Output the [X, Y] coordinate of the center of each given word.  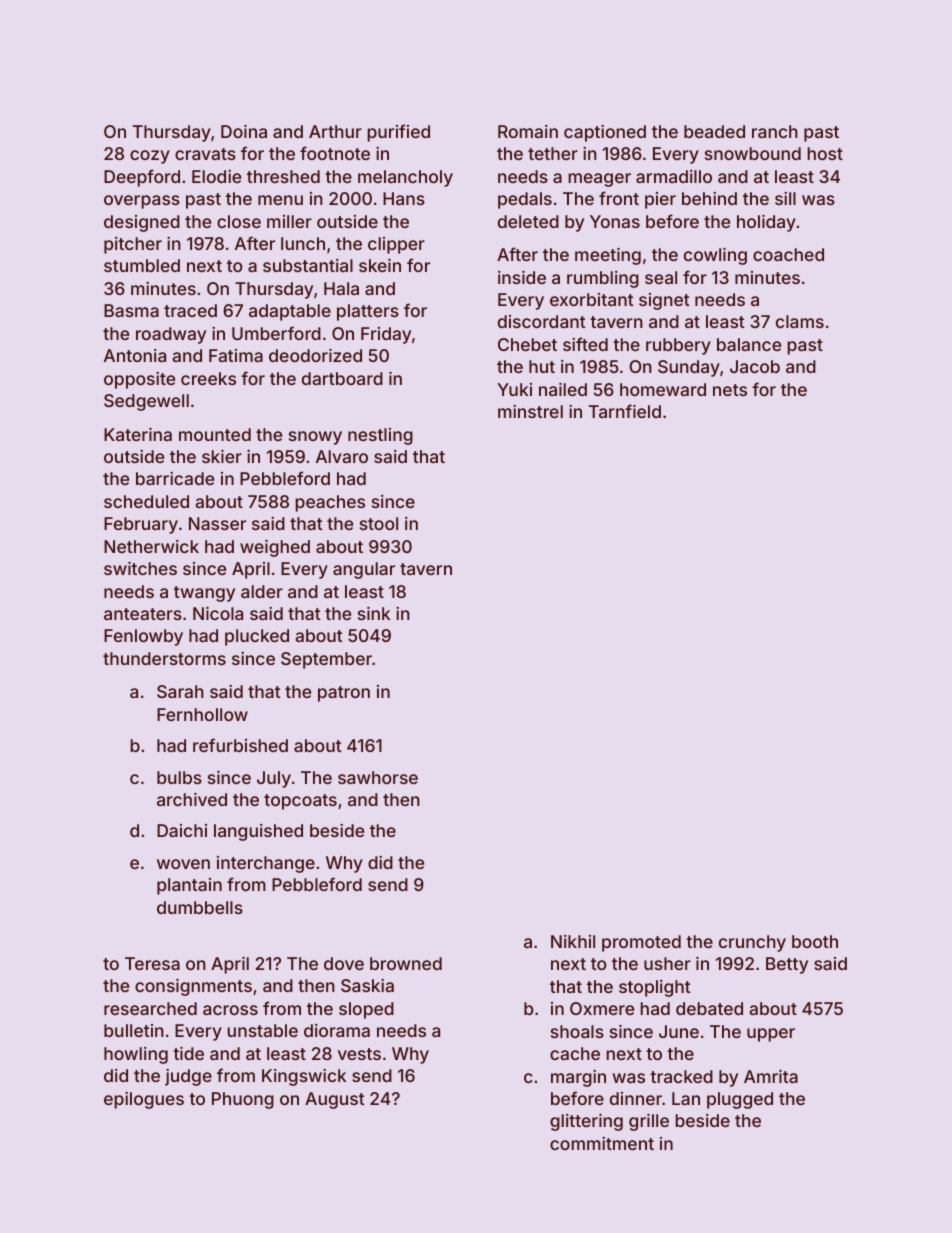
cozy [150, 157]
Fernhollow [202, 714]
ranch [775, 131]
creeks [208, 378]
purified [399, 133]
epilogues [144, 1100]
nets [730, 390]
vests [359, 1054]
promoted [641, 943]
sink [374, 613]
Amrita [771, 1076]
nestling [380, 436]
